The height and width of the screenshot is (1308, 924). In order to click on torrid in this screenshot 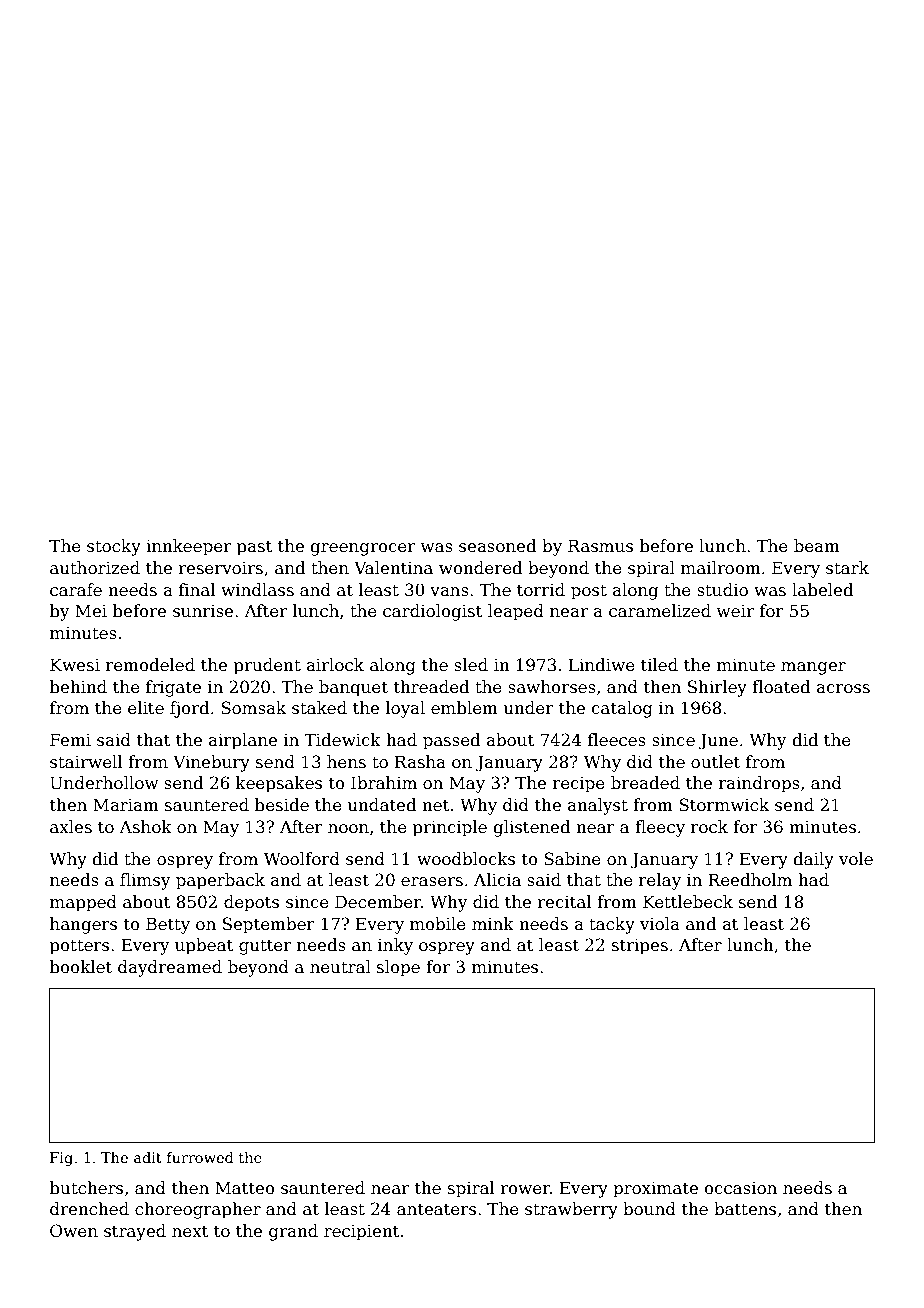, I will do `click(541, 590)`.
